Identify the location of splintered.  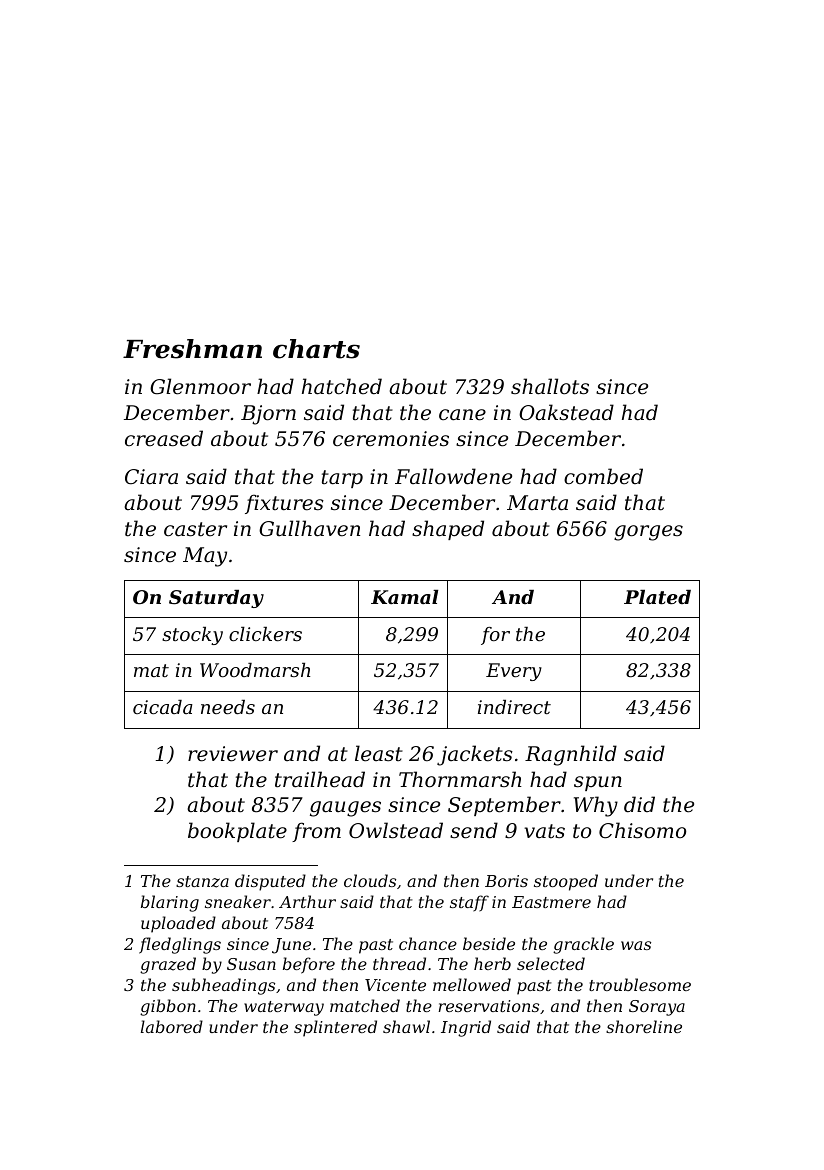
(335, 1028).
